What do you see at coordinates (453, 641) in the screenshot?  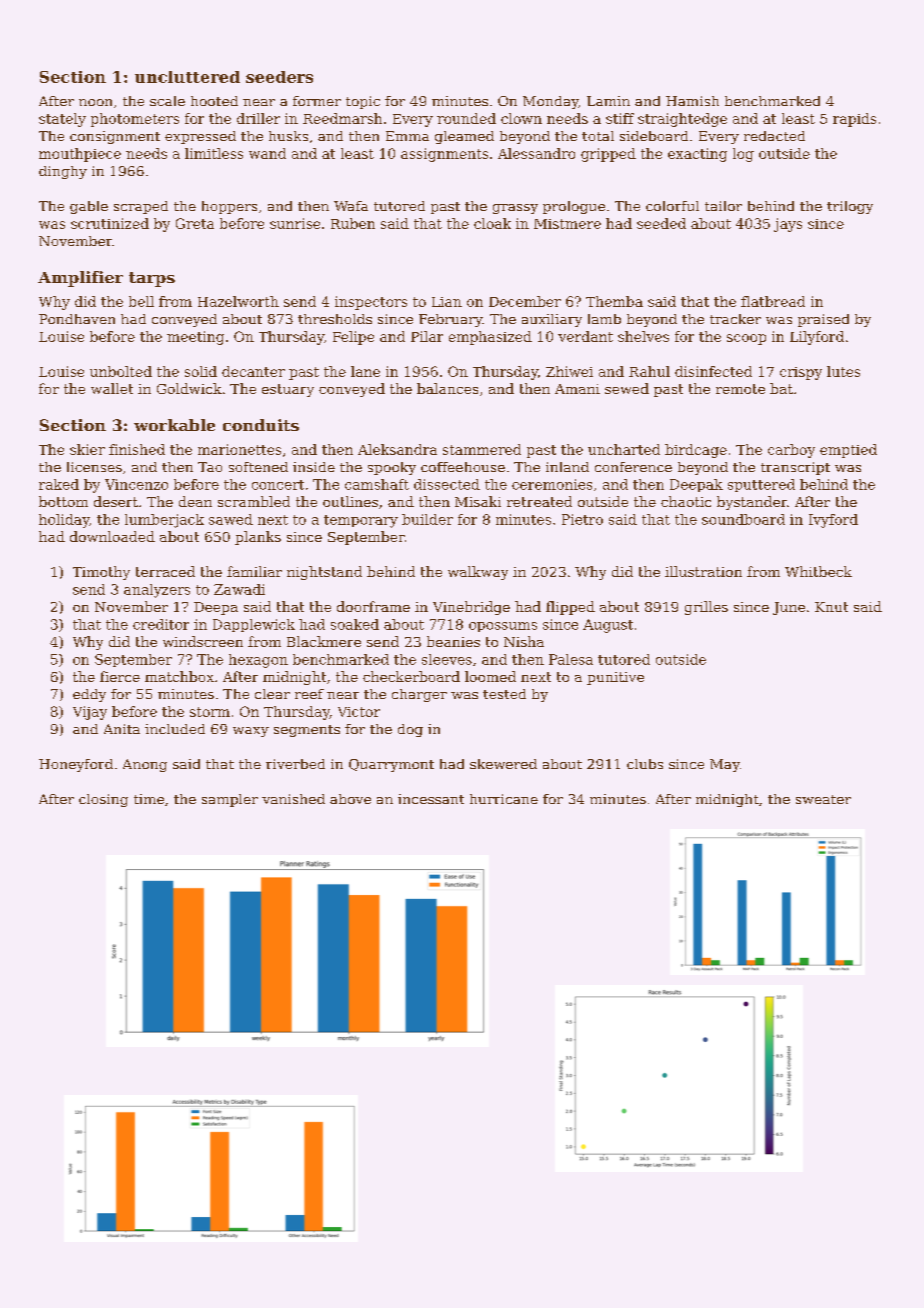 I see `beanies` at bounding box center [453, 641].
